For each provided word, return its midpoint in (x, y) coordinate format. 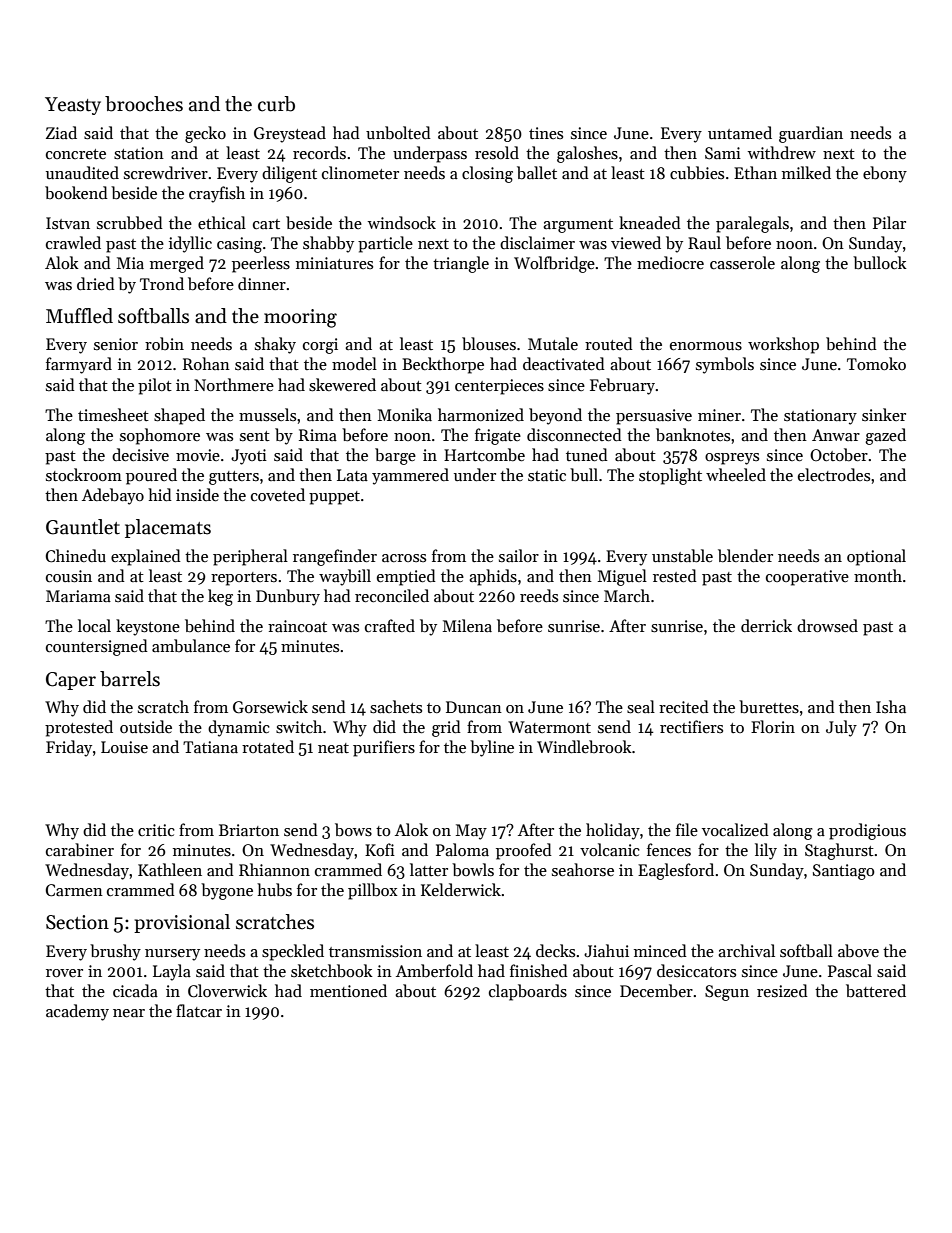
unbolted (398, 132)
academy (77, 1012)
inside (197, 494)
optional (876, 557)
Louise (124, 747)
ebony (885, 174)
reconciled (392, 595)
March (627, 595)
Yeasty (73, 106)
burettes (769, 707)
